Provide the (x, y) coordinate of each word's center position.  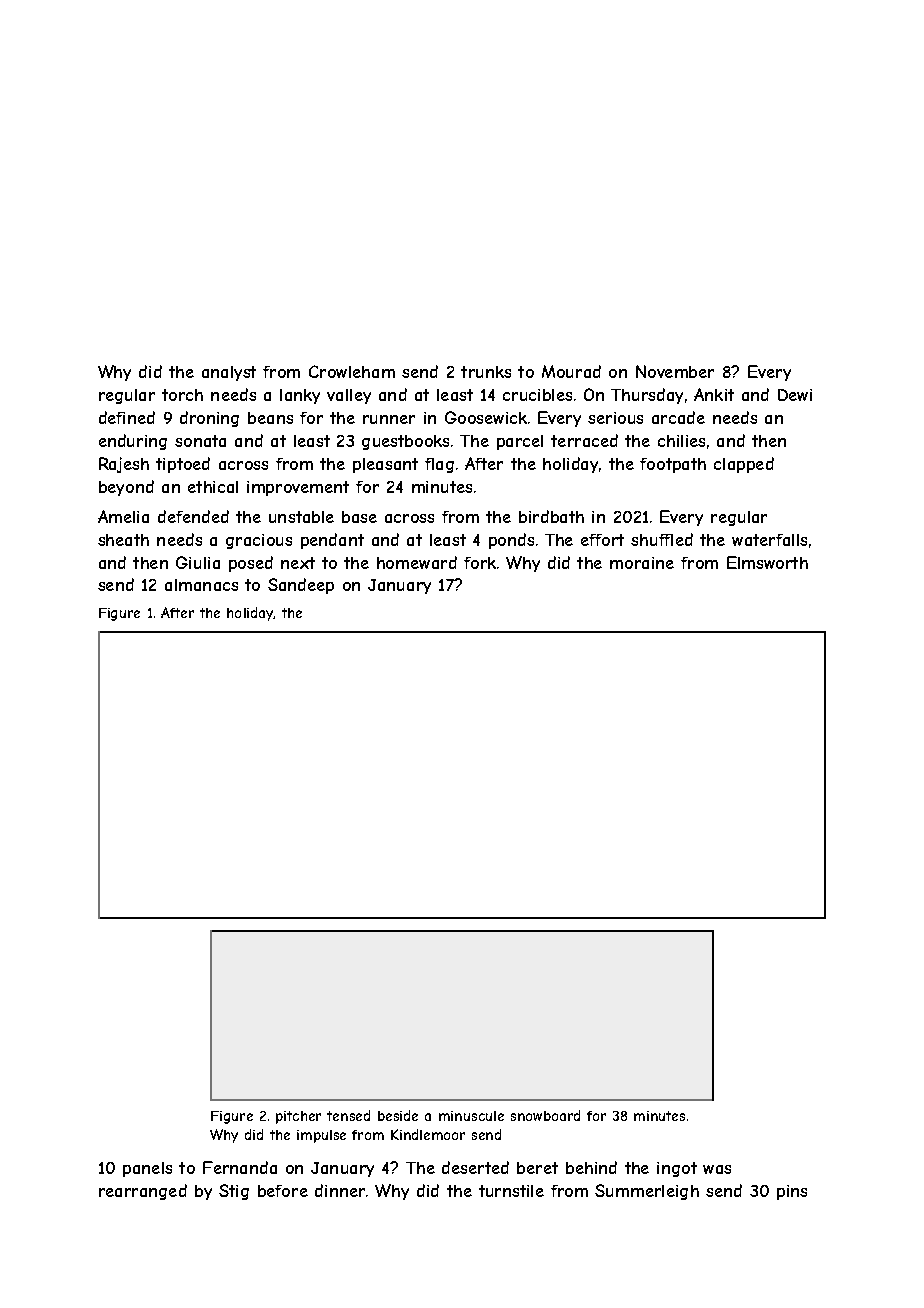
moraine (642, 563)
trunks (486, 372)
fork (480, 563)
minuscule (471, 1116)
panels (147, 1169)
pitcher (298, 1117)
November (675, 371)
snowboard (545, 1115)
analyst (229, 373)
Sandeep (301, 586)
